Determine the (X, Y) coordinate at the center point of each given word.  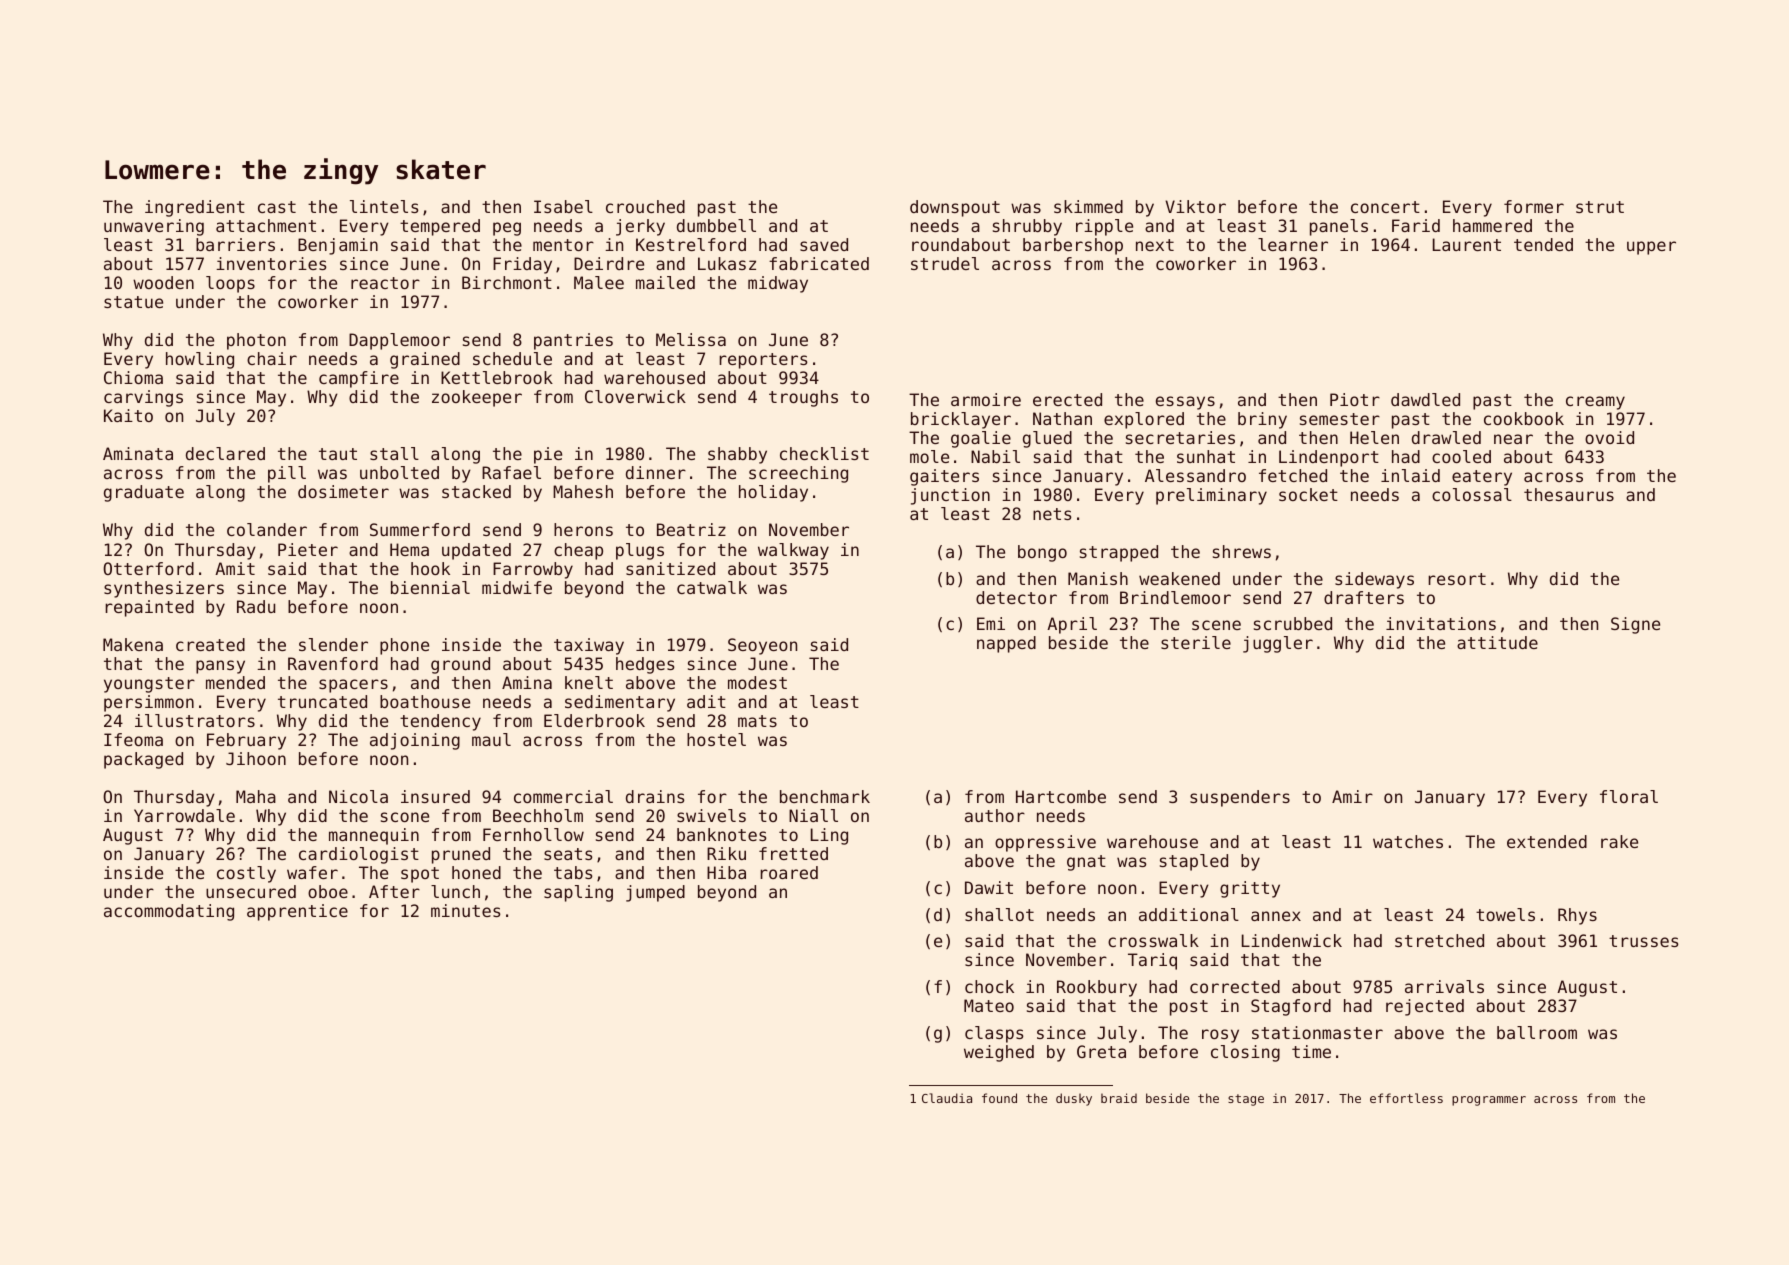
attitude (1497, 642)
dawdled (1425, 399)
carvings (143, 398)
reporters (763, 361)
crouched (645, 206)
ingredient (195, 208)
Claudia (947, 1098)
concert (1385, 207)
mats (757, 721)
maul (491, 739)
